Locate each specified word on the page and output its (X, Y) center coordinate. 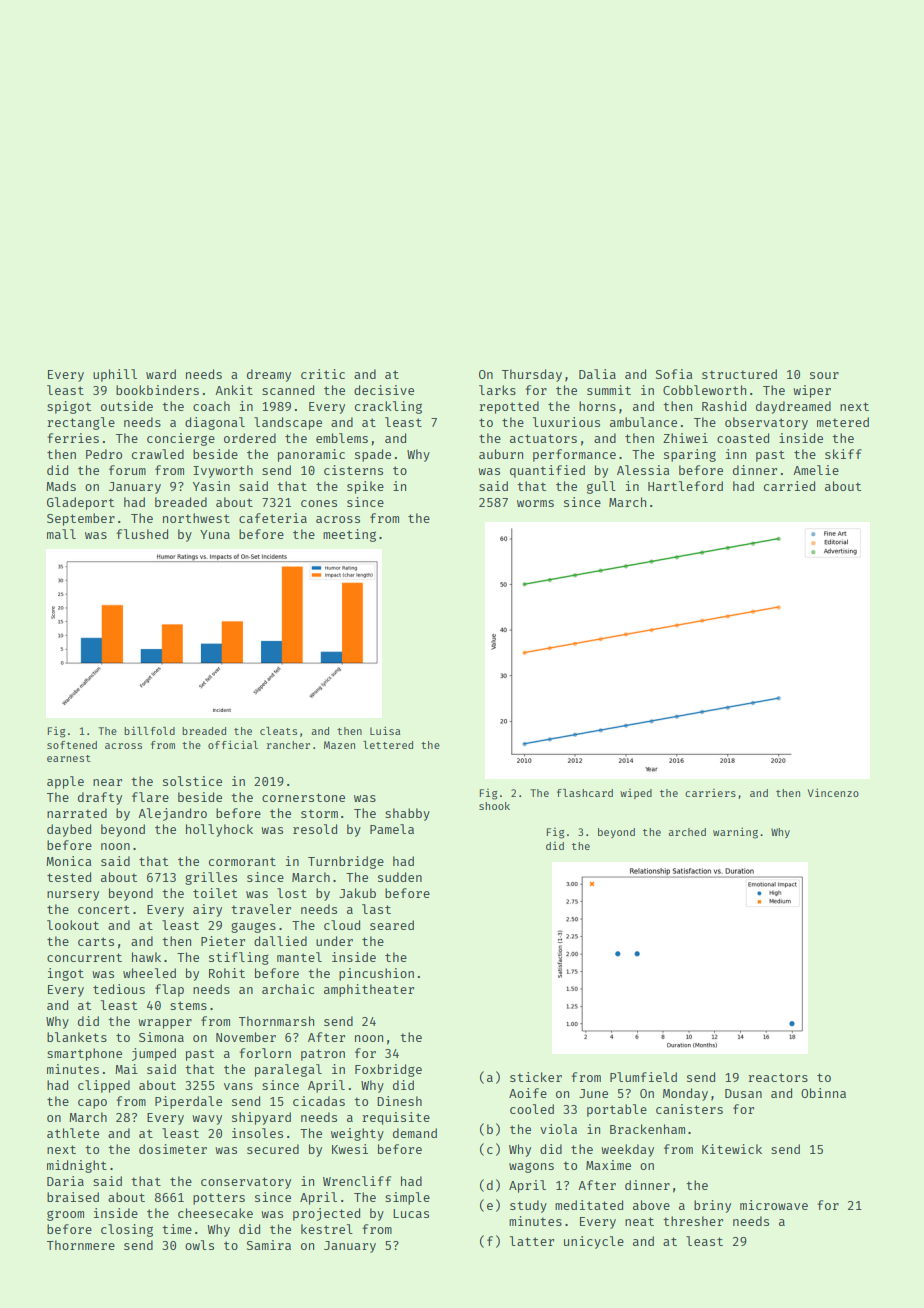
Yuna (215, 534)
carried (789, 486)
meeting (349, 535)
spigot (69, 407)
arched (687, 832)
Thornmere (81, 1245)
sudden (400, 877)
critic (323, 374)
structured (739, 374)
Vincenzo (833, 792)
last (376, 909)
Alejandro (172, 814)
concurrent (84, 957)
